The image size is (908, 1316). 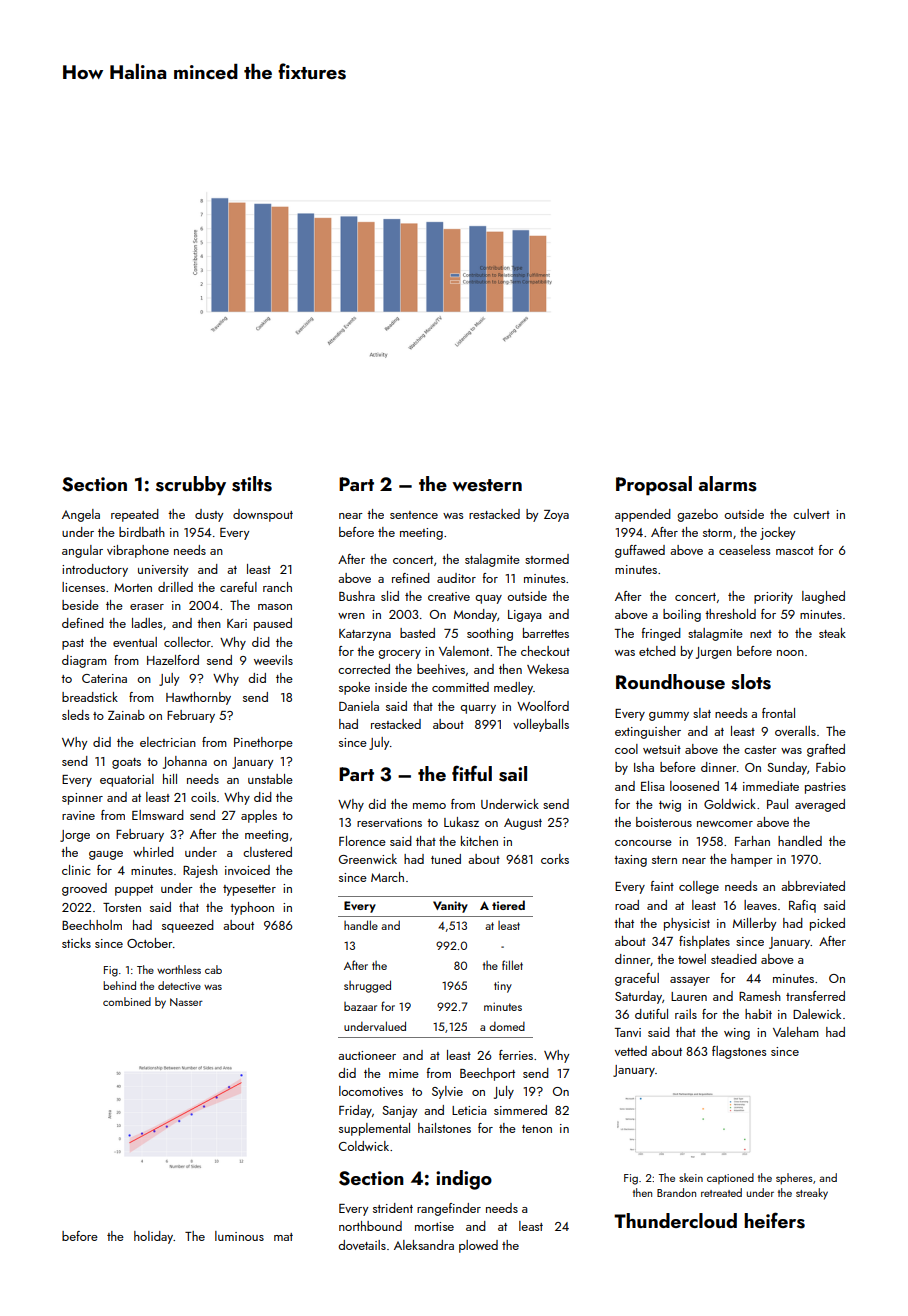 What do you see at coordinates (168, 742) in the screenshot?
I see `electrician` at bounding box center [168, 742].
